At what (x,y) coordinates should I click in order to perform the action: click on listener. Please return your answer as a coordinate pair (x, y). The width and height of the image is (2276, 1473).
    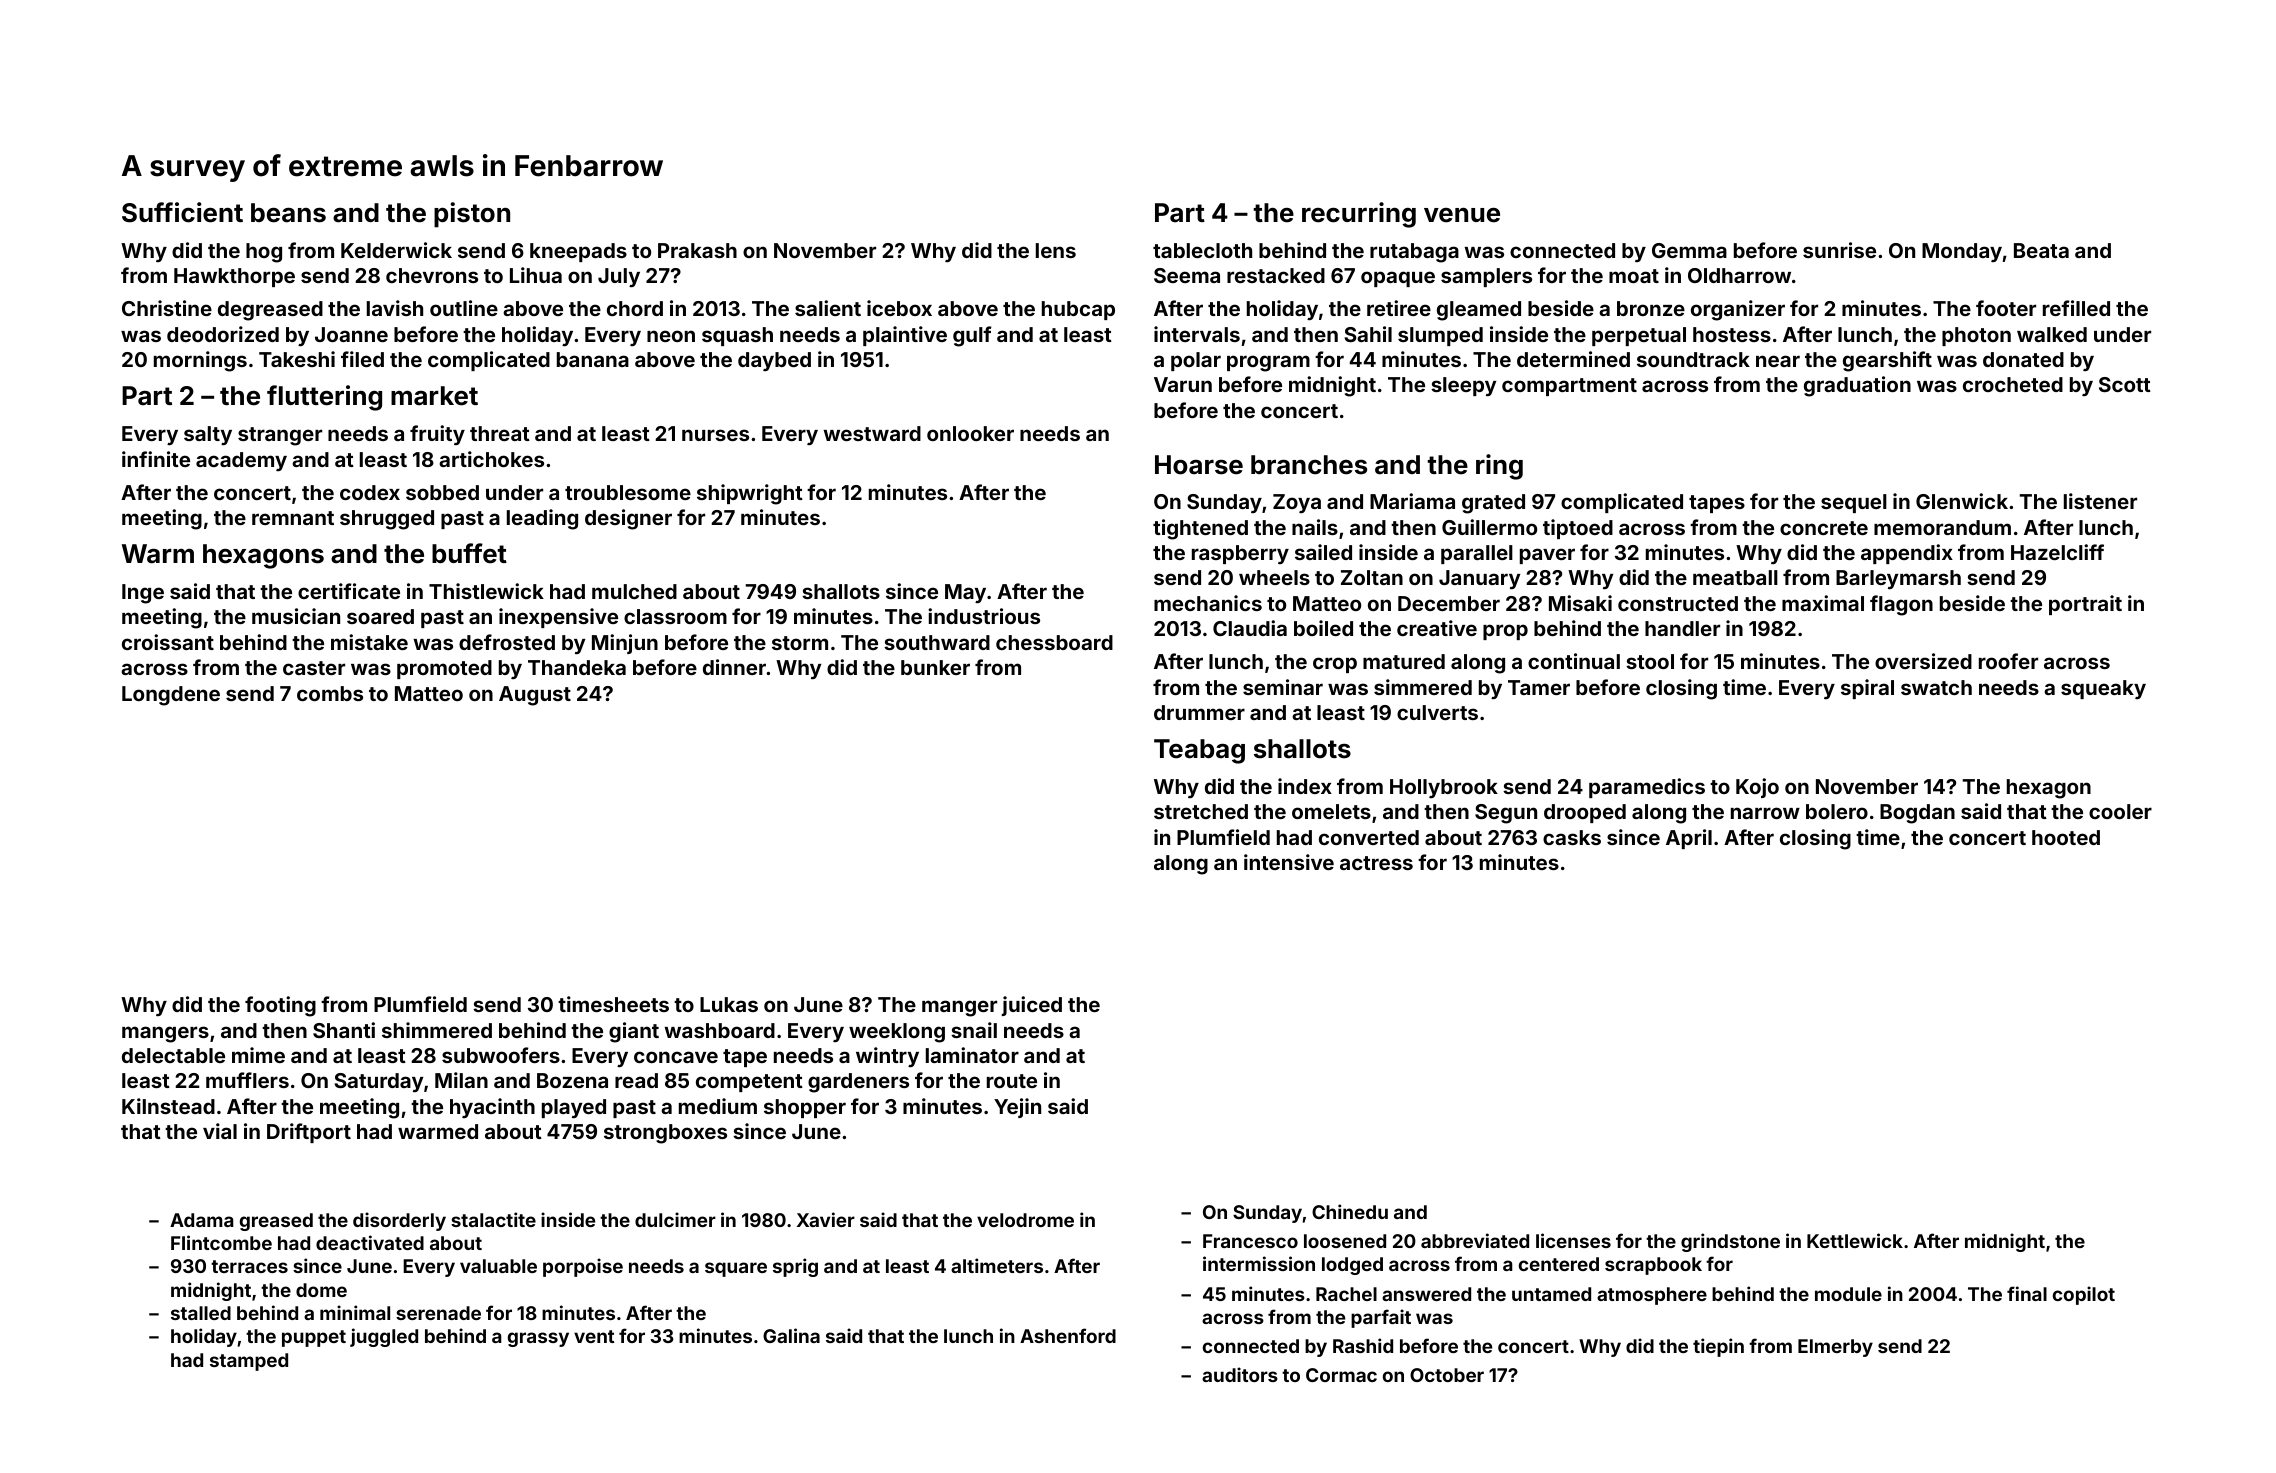
    Looking at the image, I should click on (2100, 501).
